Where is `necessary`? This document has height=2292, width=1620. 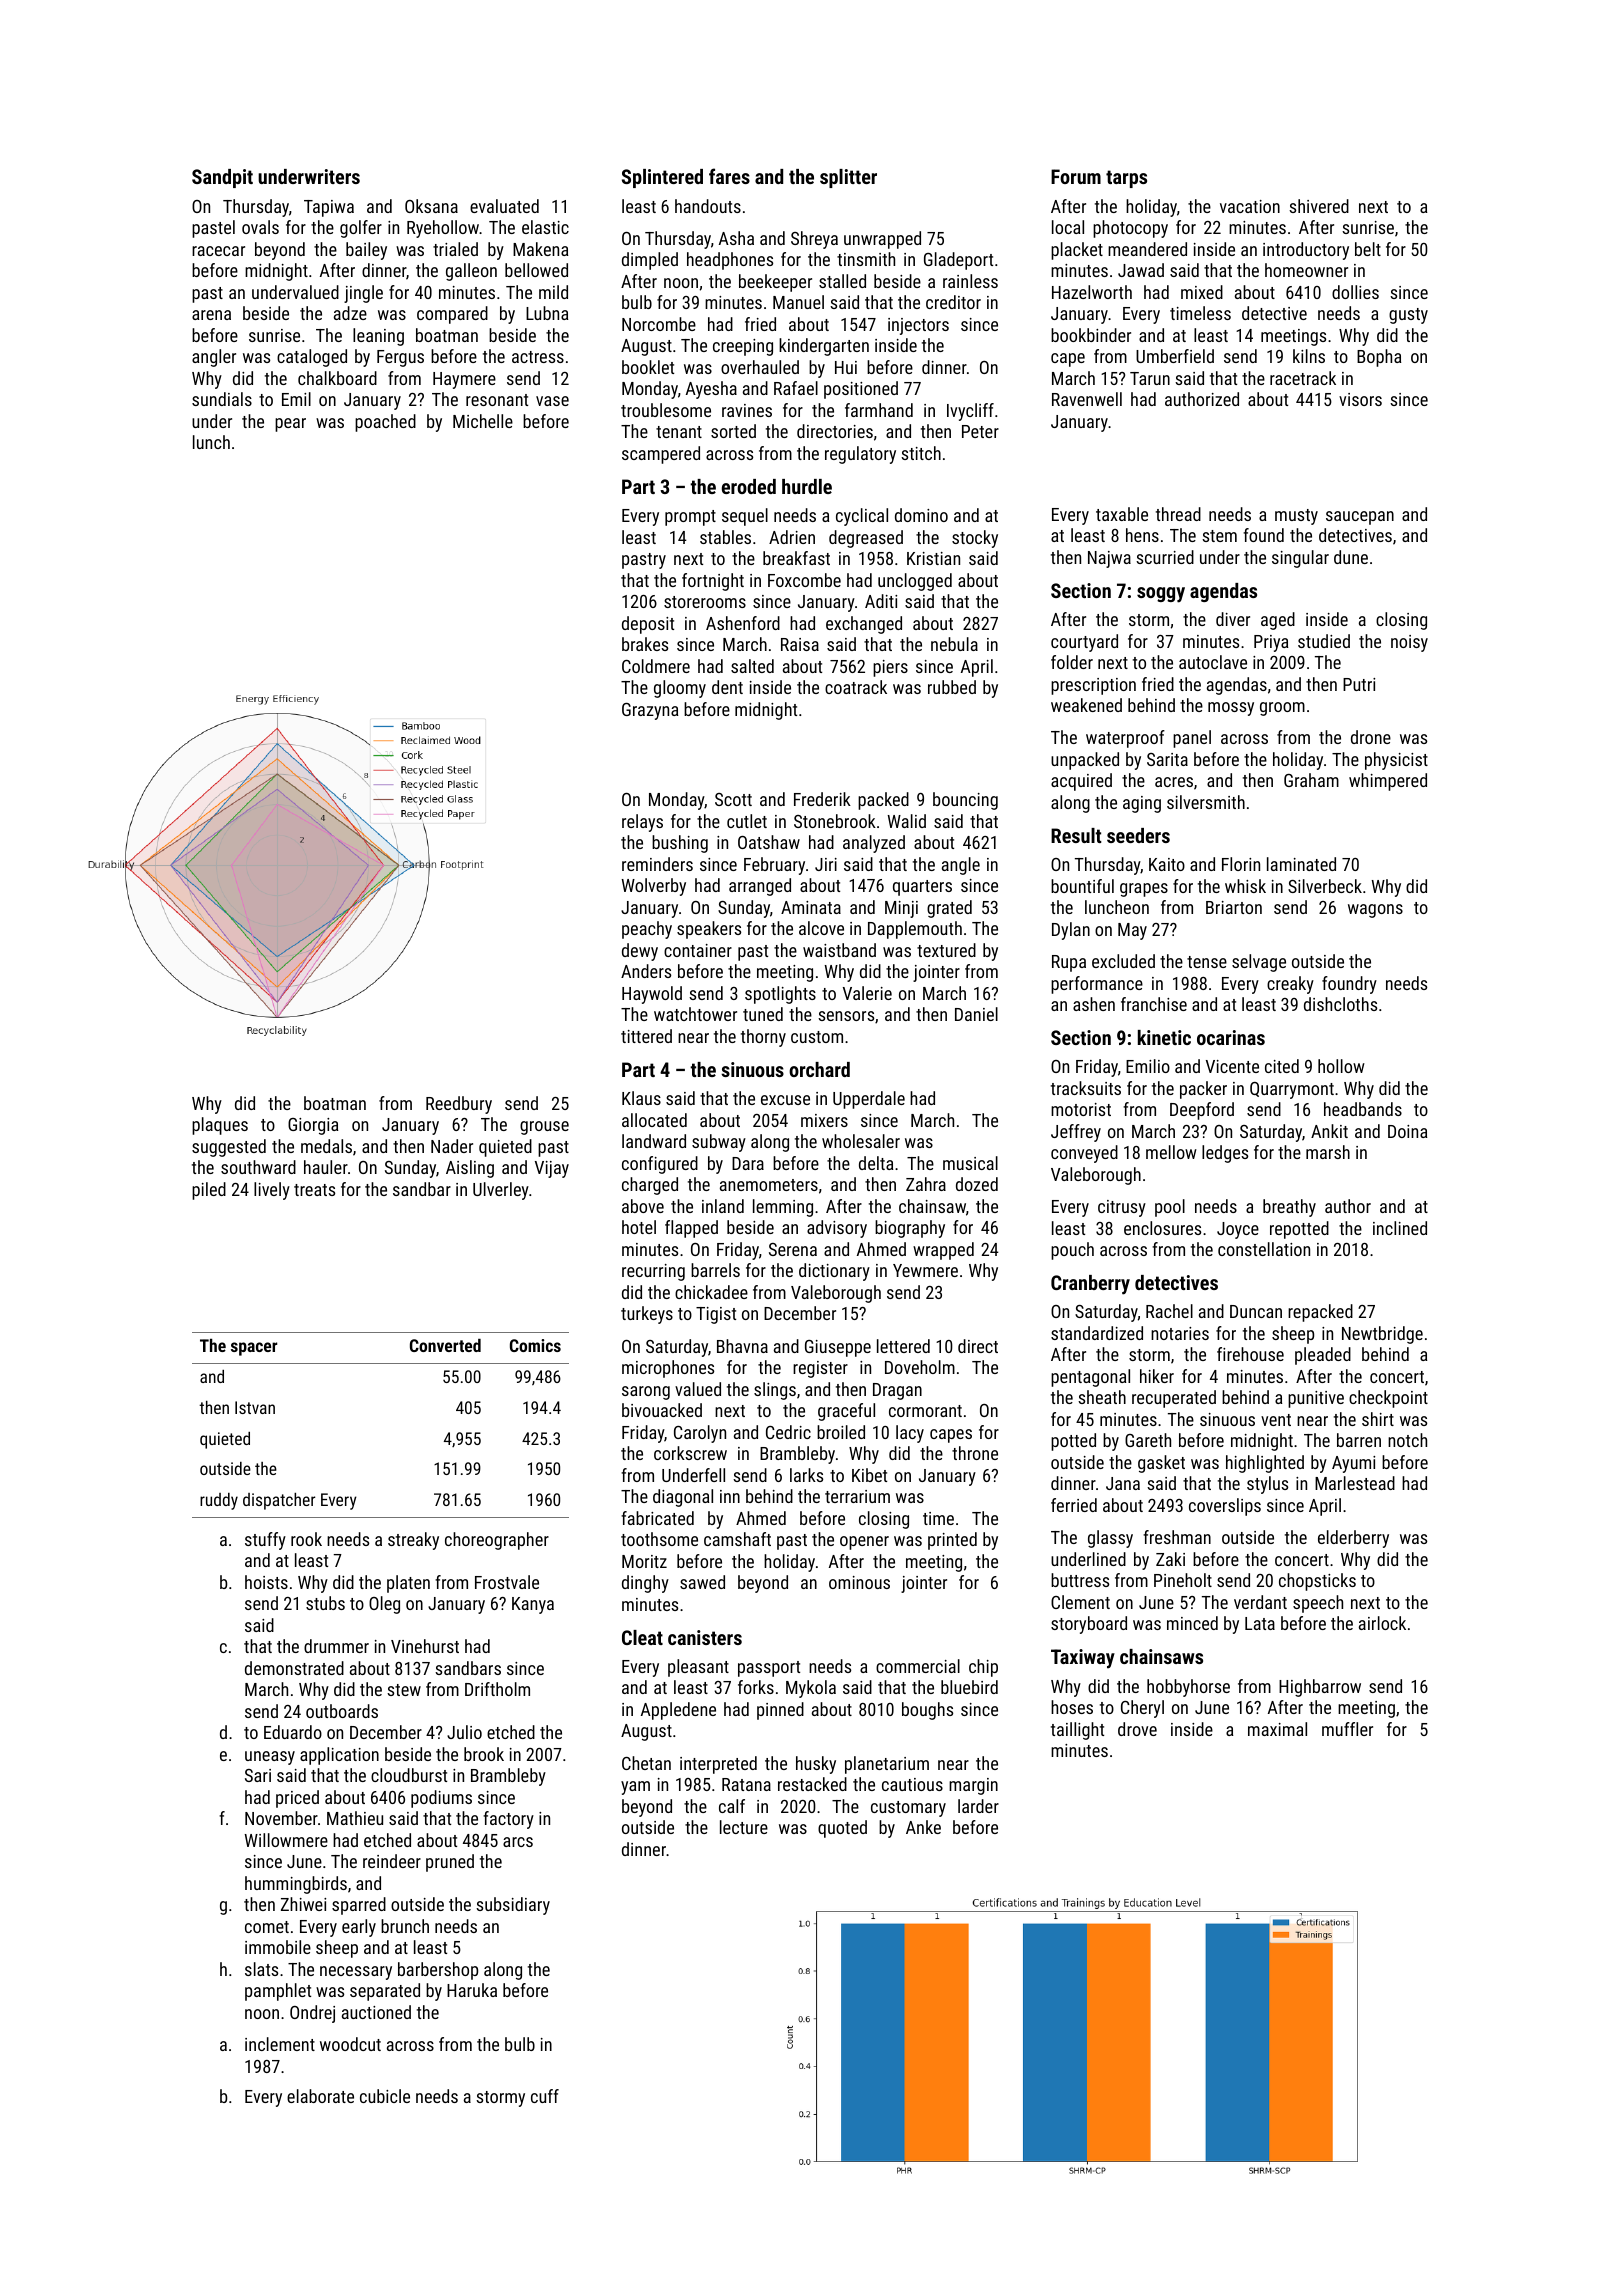
necessary is located at coordinates (356, 1973).
